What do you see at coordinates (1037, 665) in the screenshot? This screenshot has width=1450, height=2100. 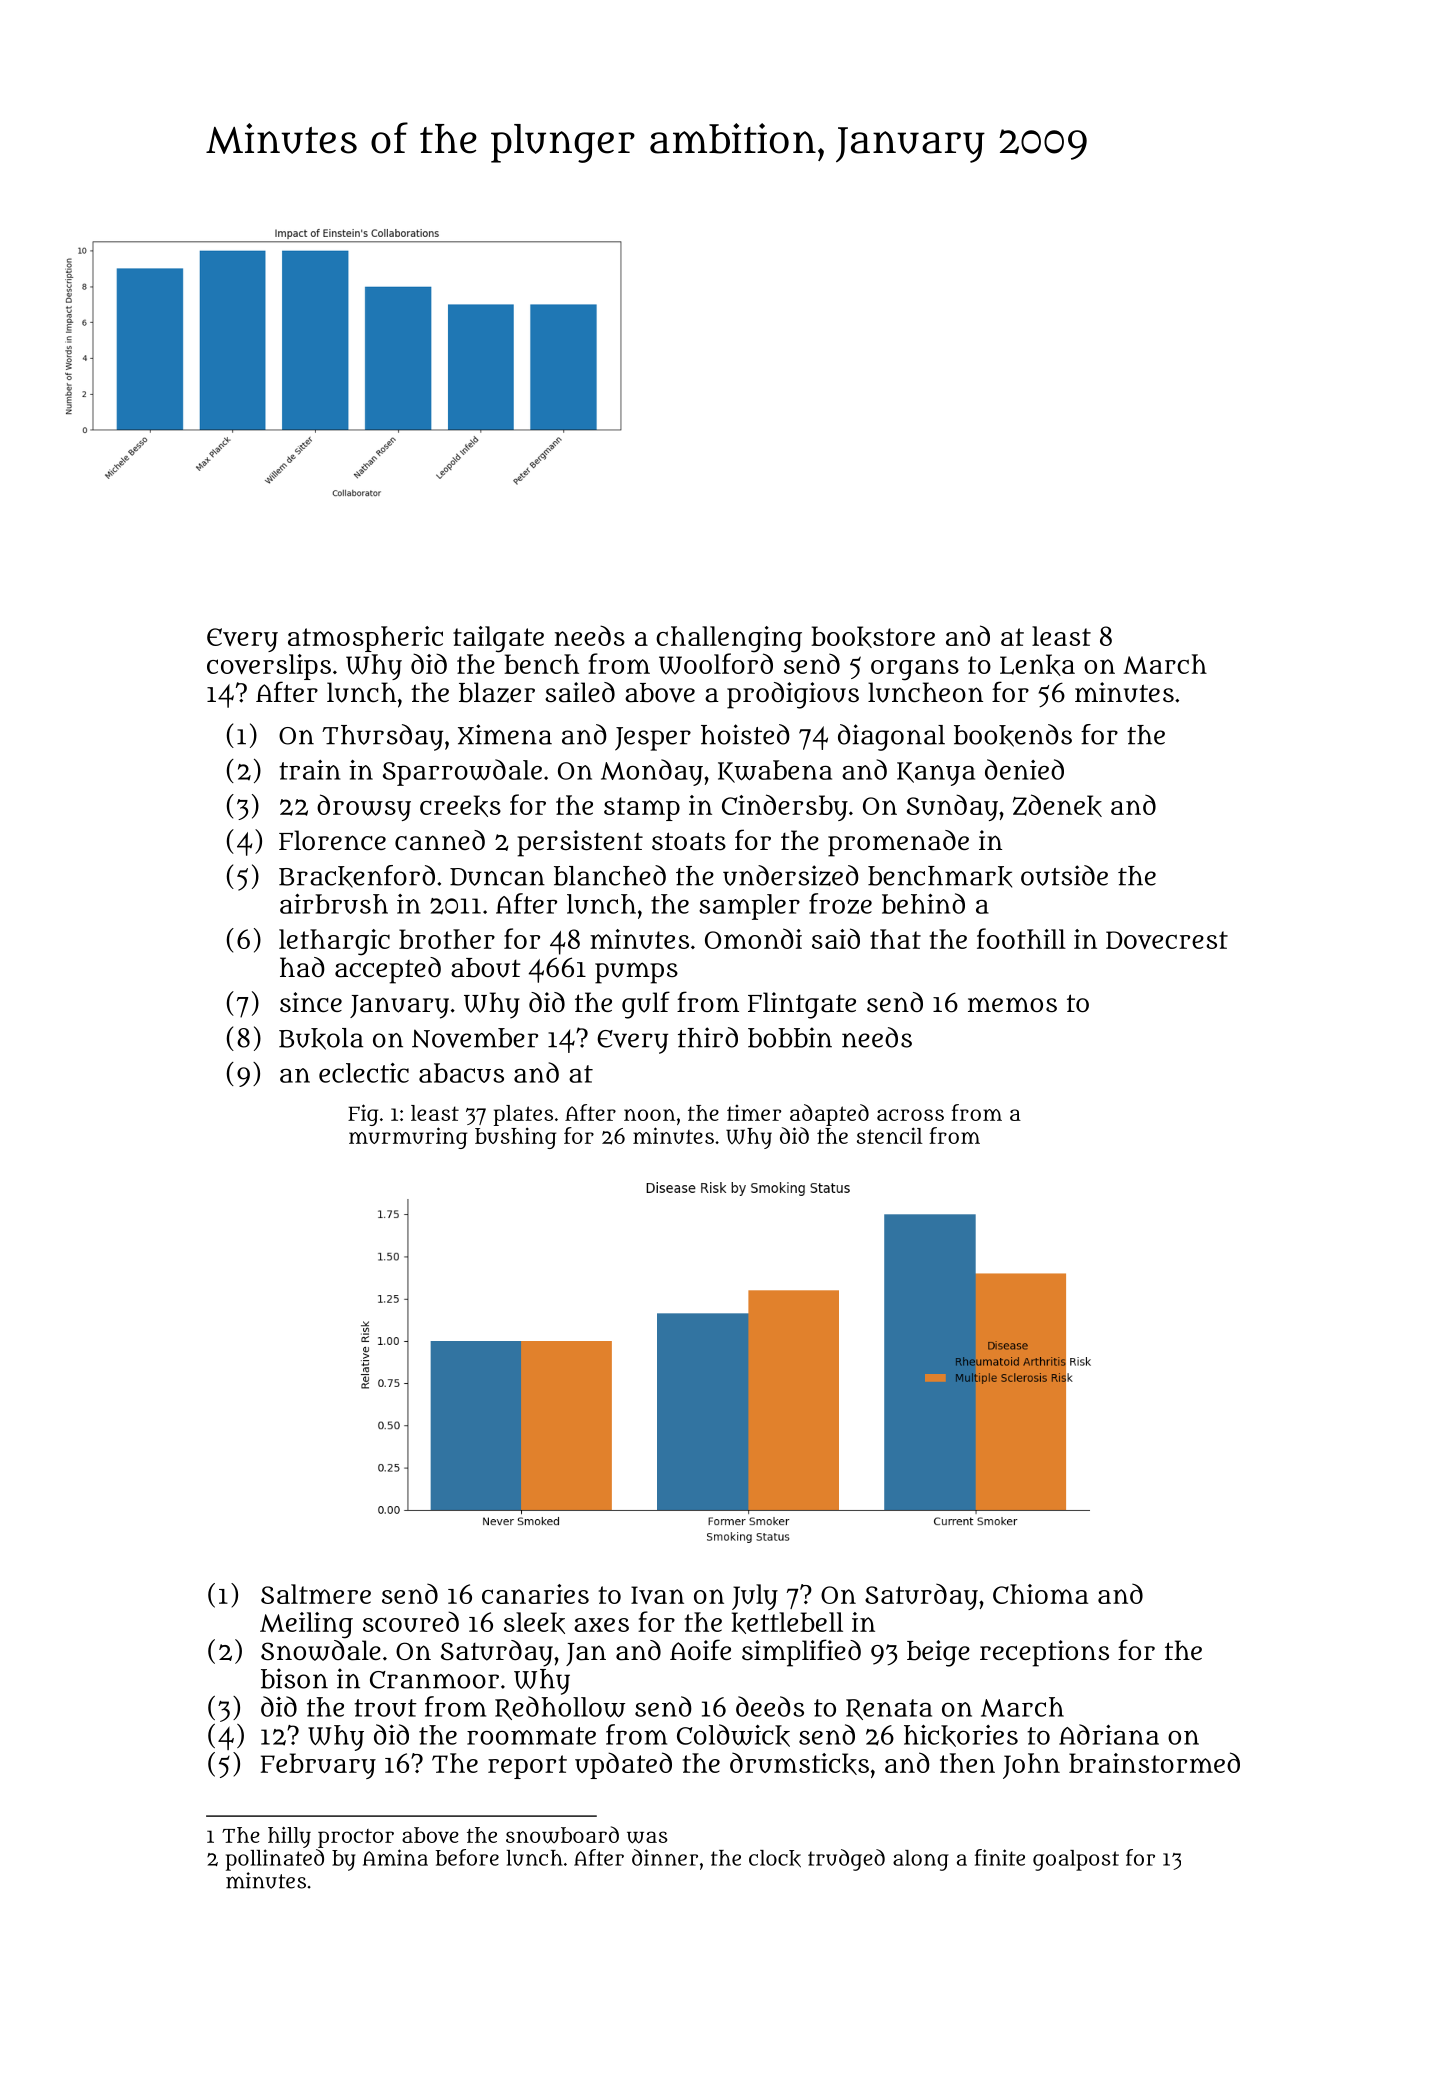 I see `Lenka` at bounding box center [1037, 665].
